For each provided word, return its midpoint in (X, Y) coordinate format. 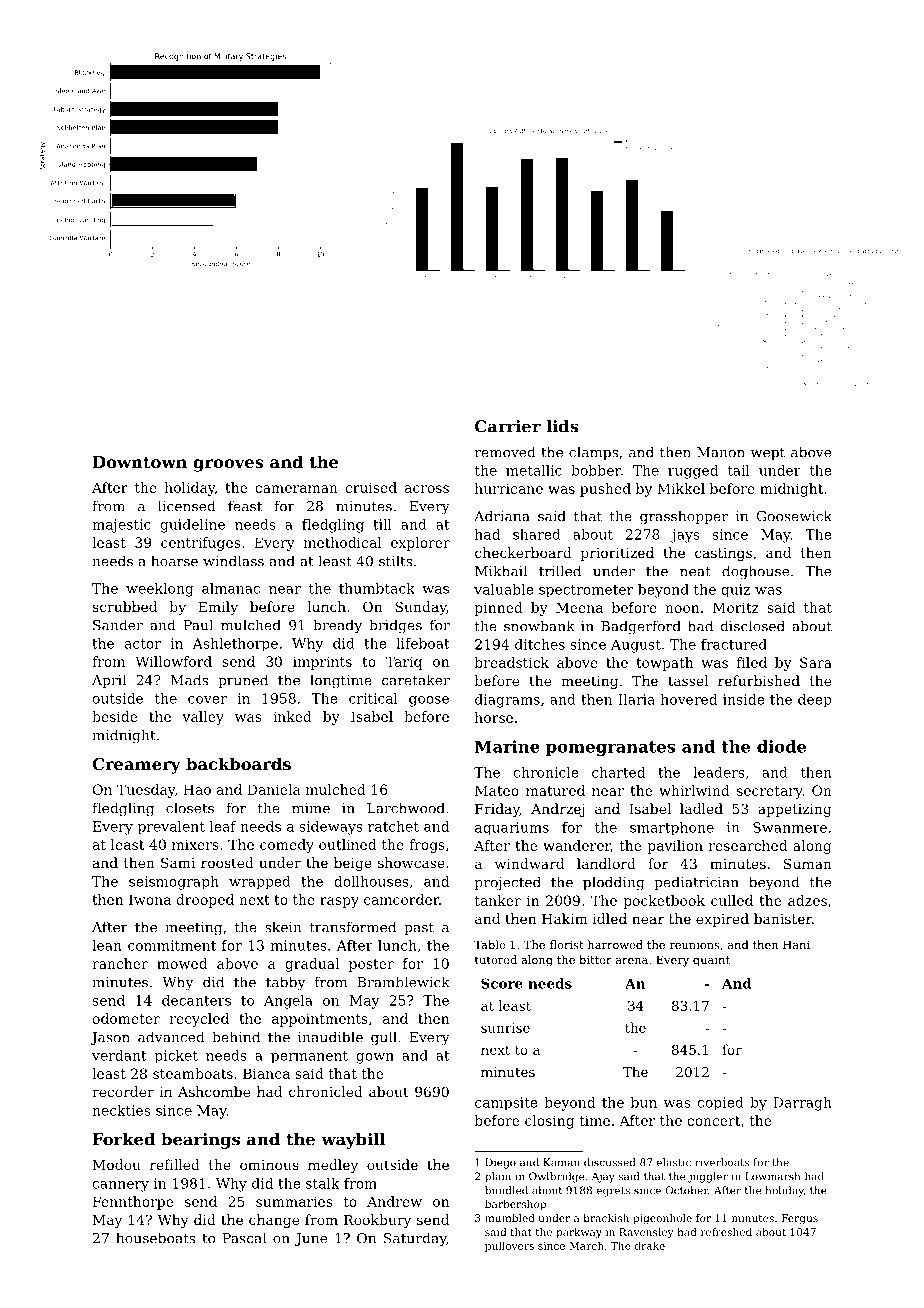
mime (311, 808)
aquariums (512, 828)
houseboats (155, 1238)
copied (721, 1104)
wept (768, 453)
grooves (228, 465)
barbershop (515, 1205)
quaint (711, 961)
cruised (371, 487)
